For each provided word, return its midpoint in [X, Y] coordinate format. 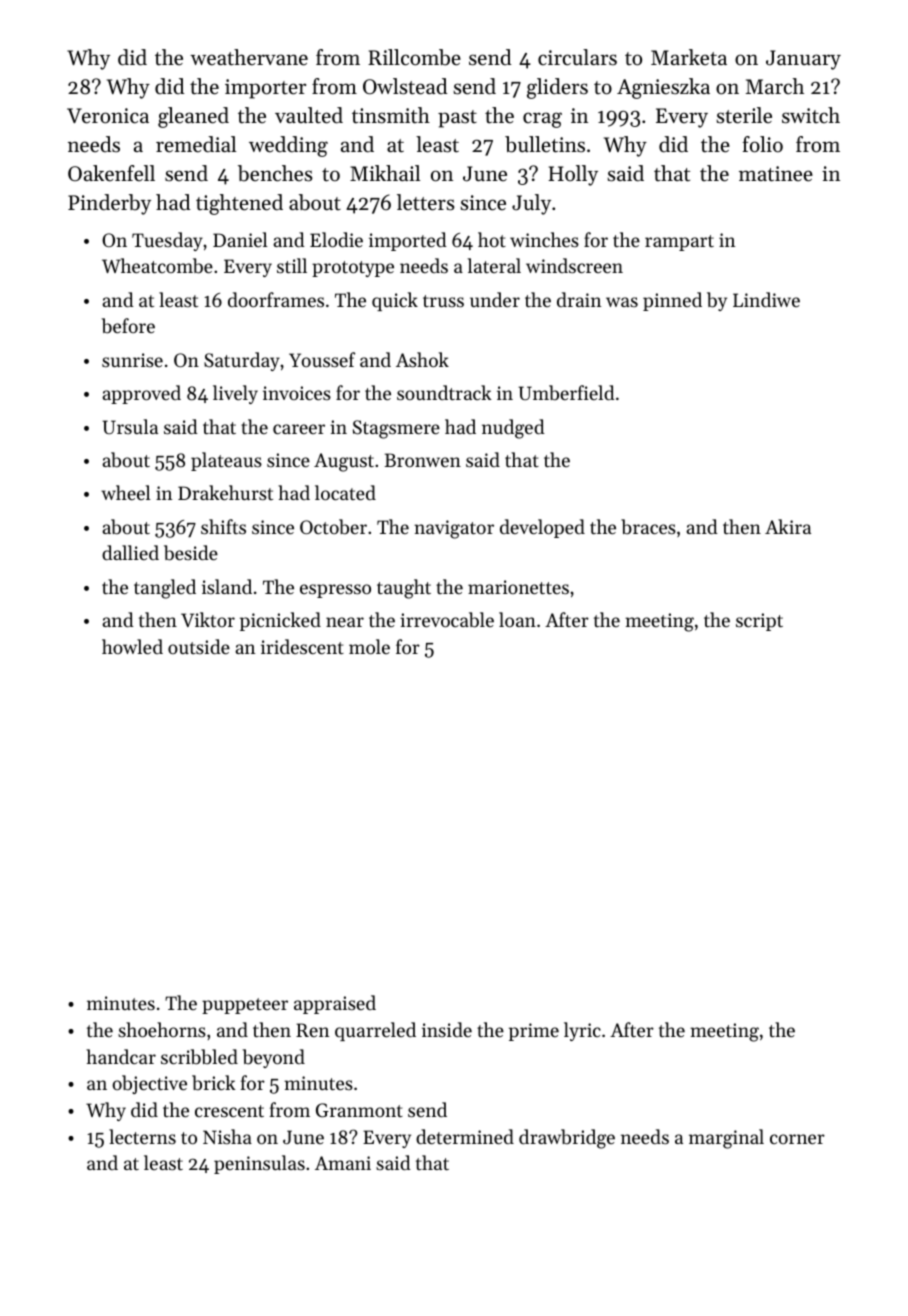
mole [369, 646]
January [803, 60]
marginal [726, 1139]
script [759, 622]
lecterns [142, 1136]
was [622, 302]
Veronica [108, 116]
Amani [343, 1163]
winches [544, 239]
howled [132, 646]
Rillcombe [414, 57]
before [128, 326]
